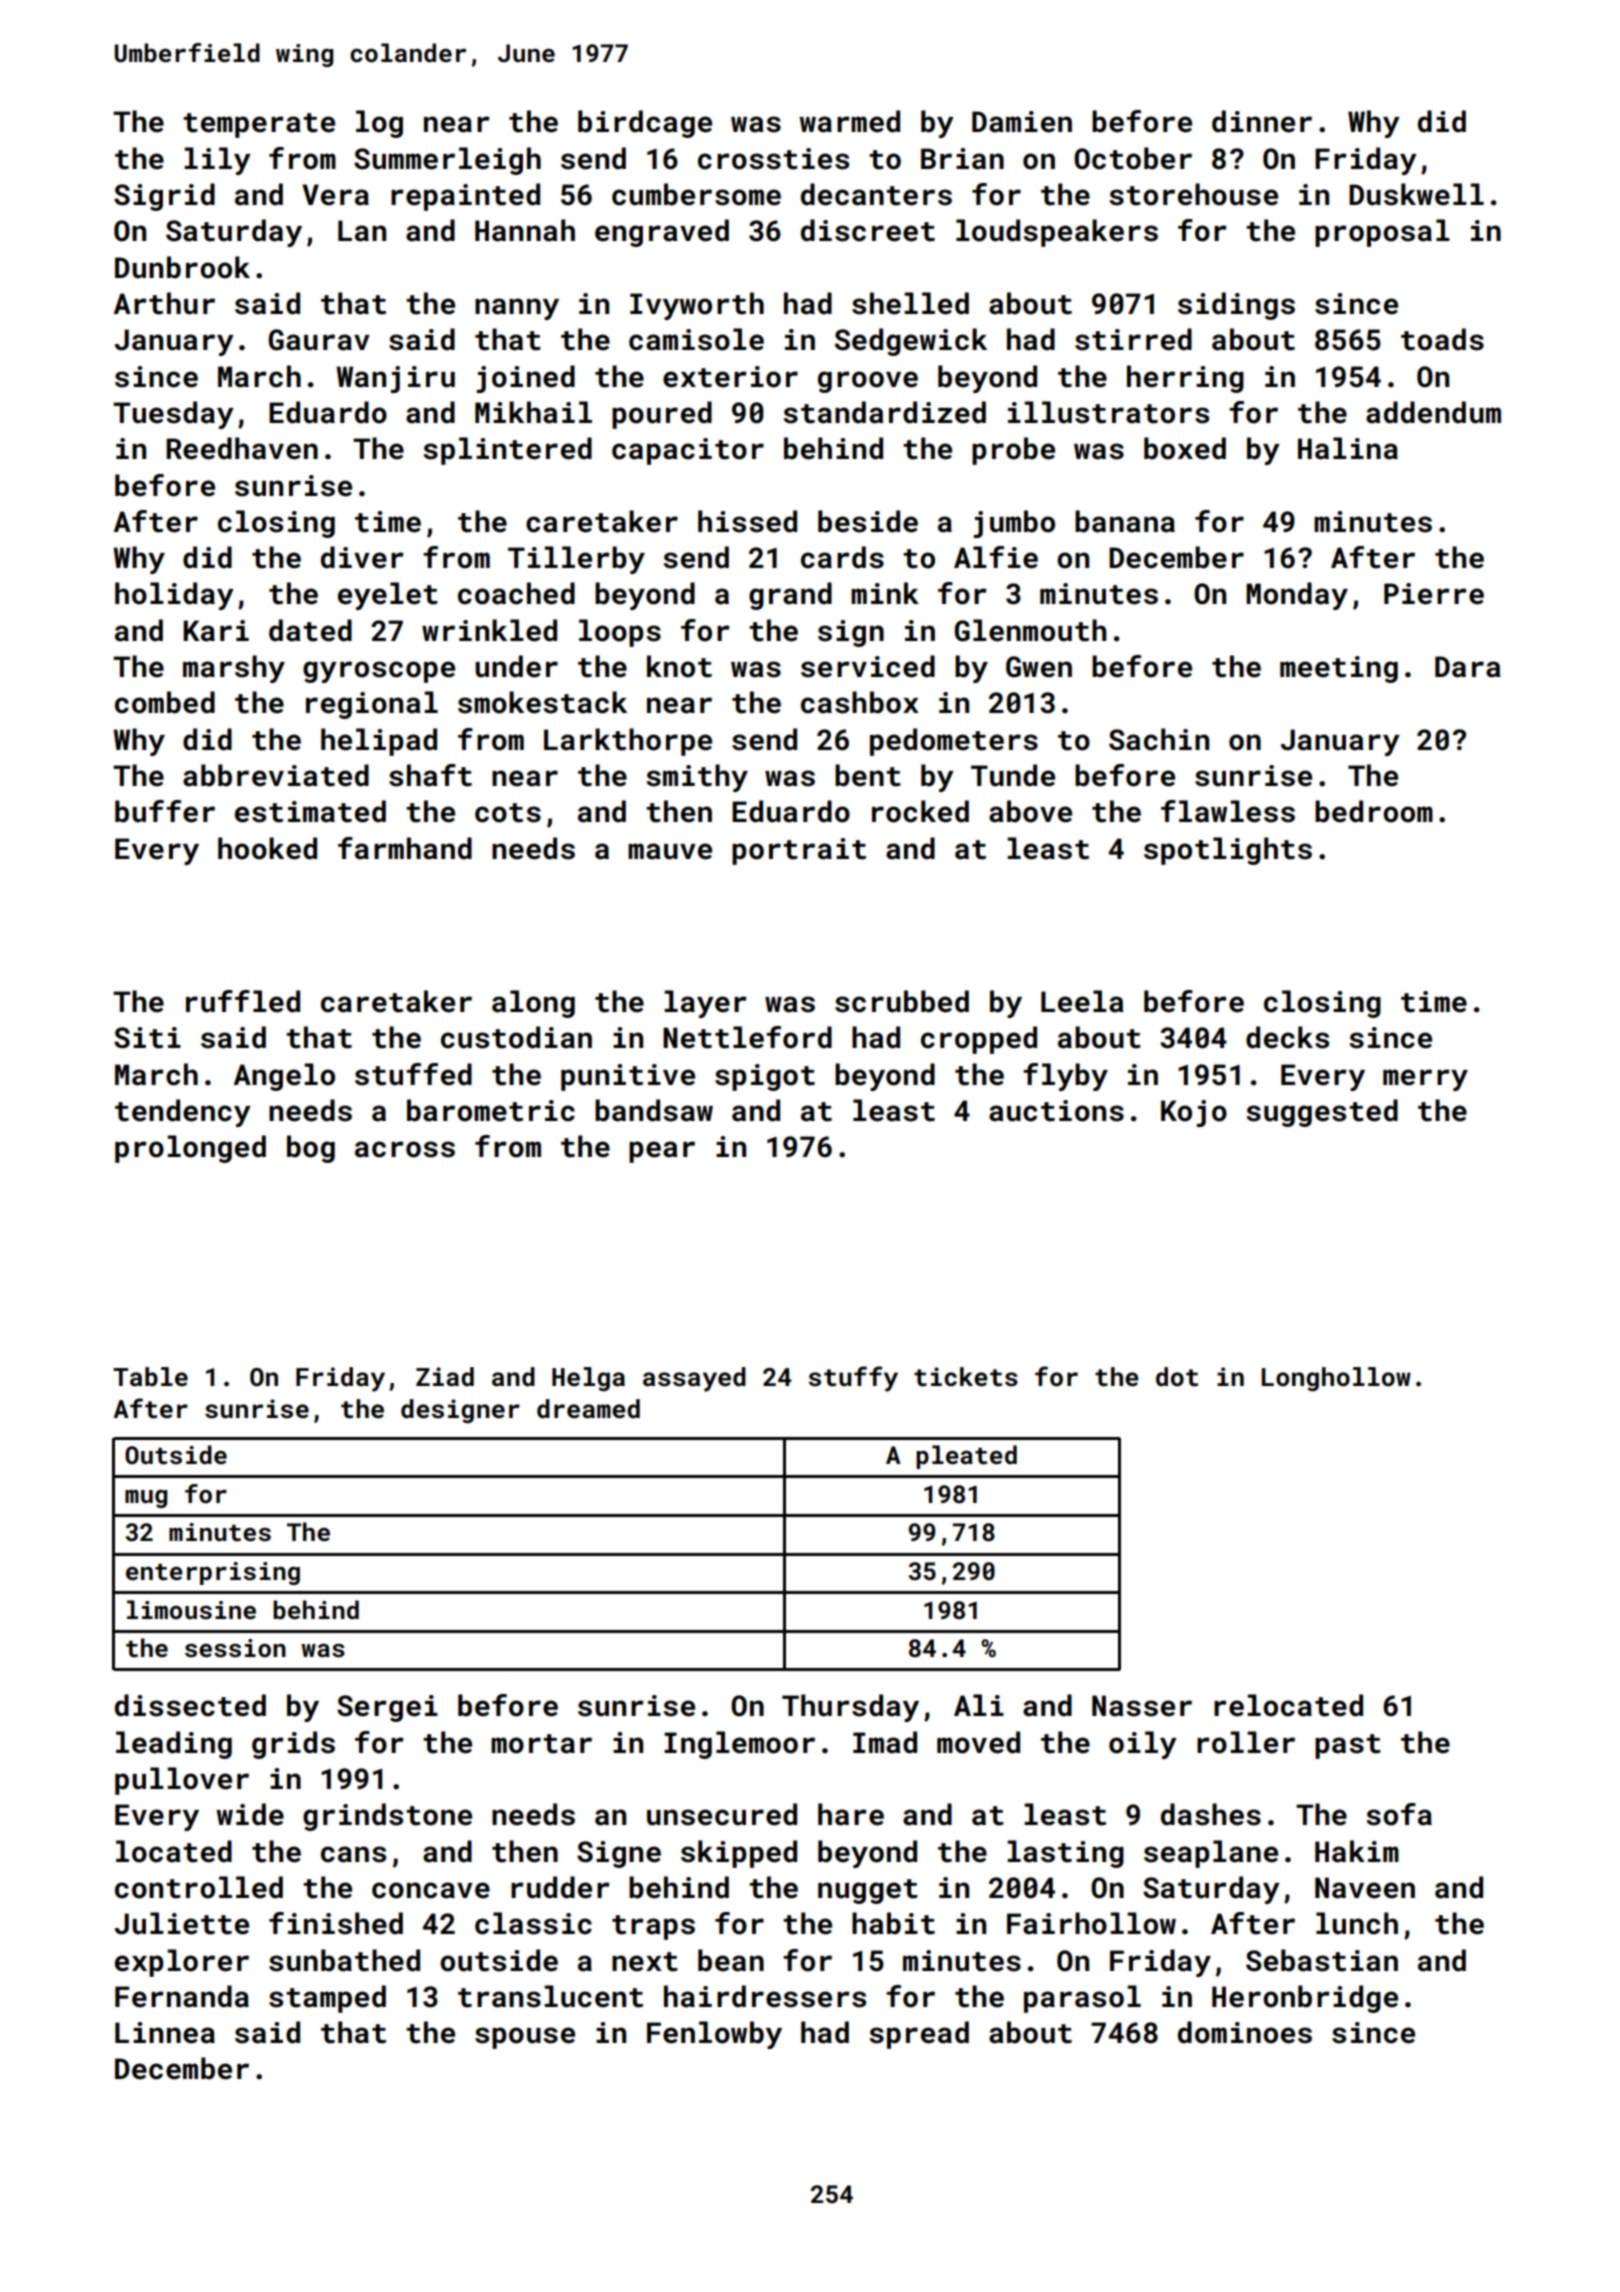  Describe the element at coordinates (259, 125) in the screenshot. I see `temperate` at that location.
